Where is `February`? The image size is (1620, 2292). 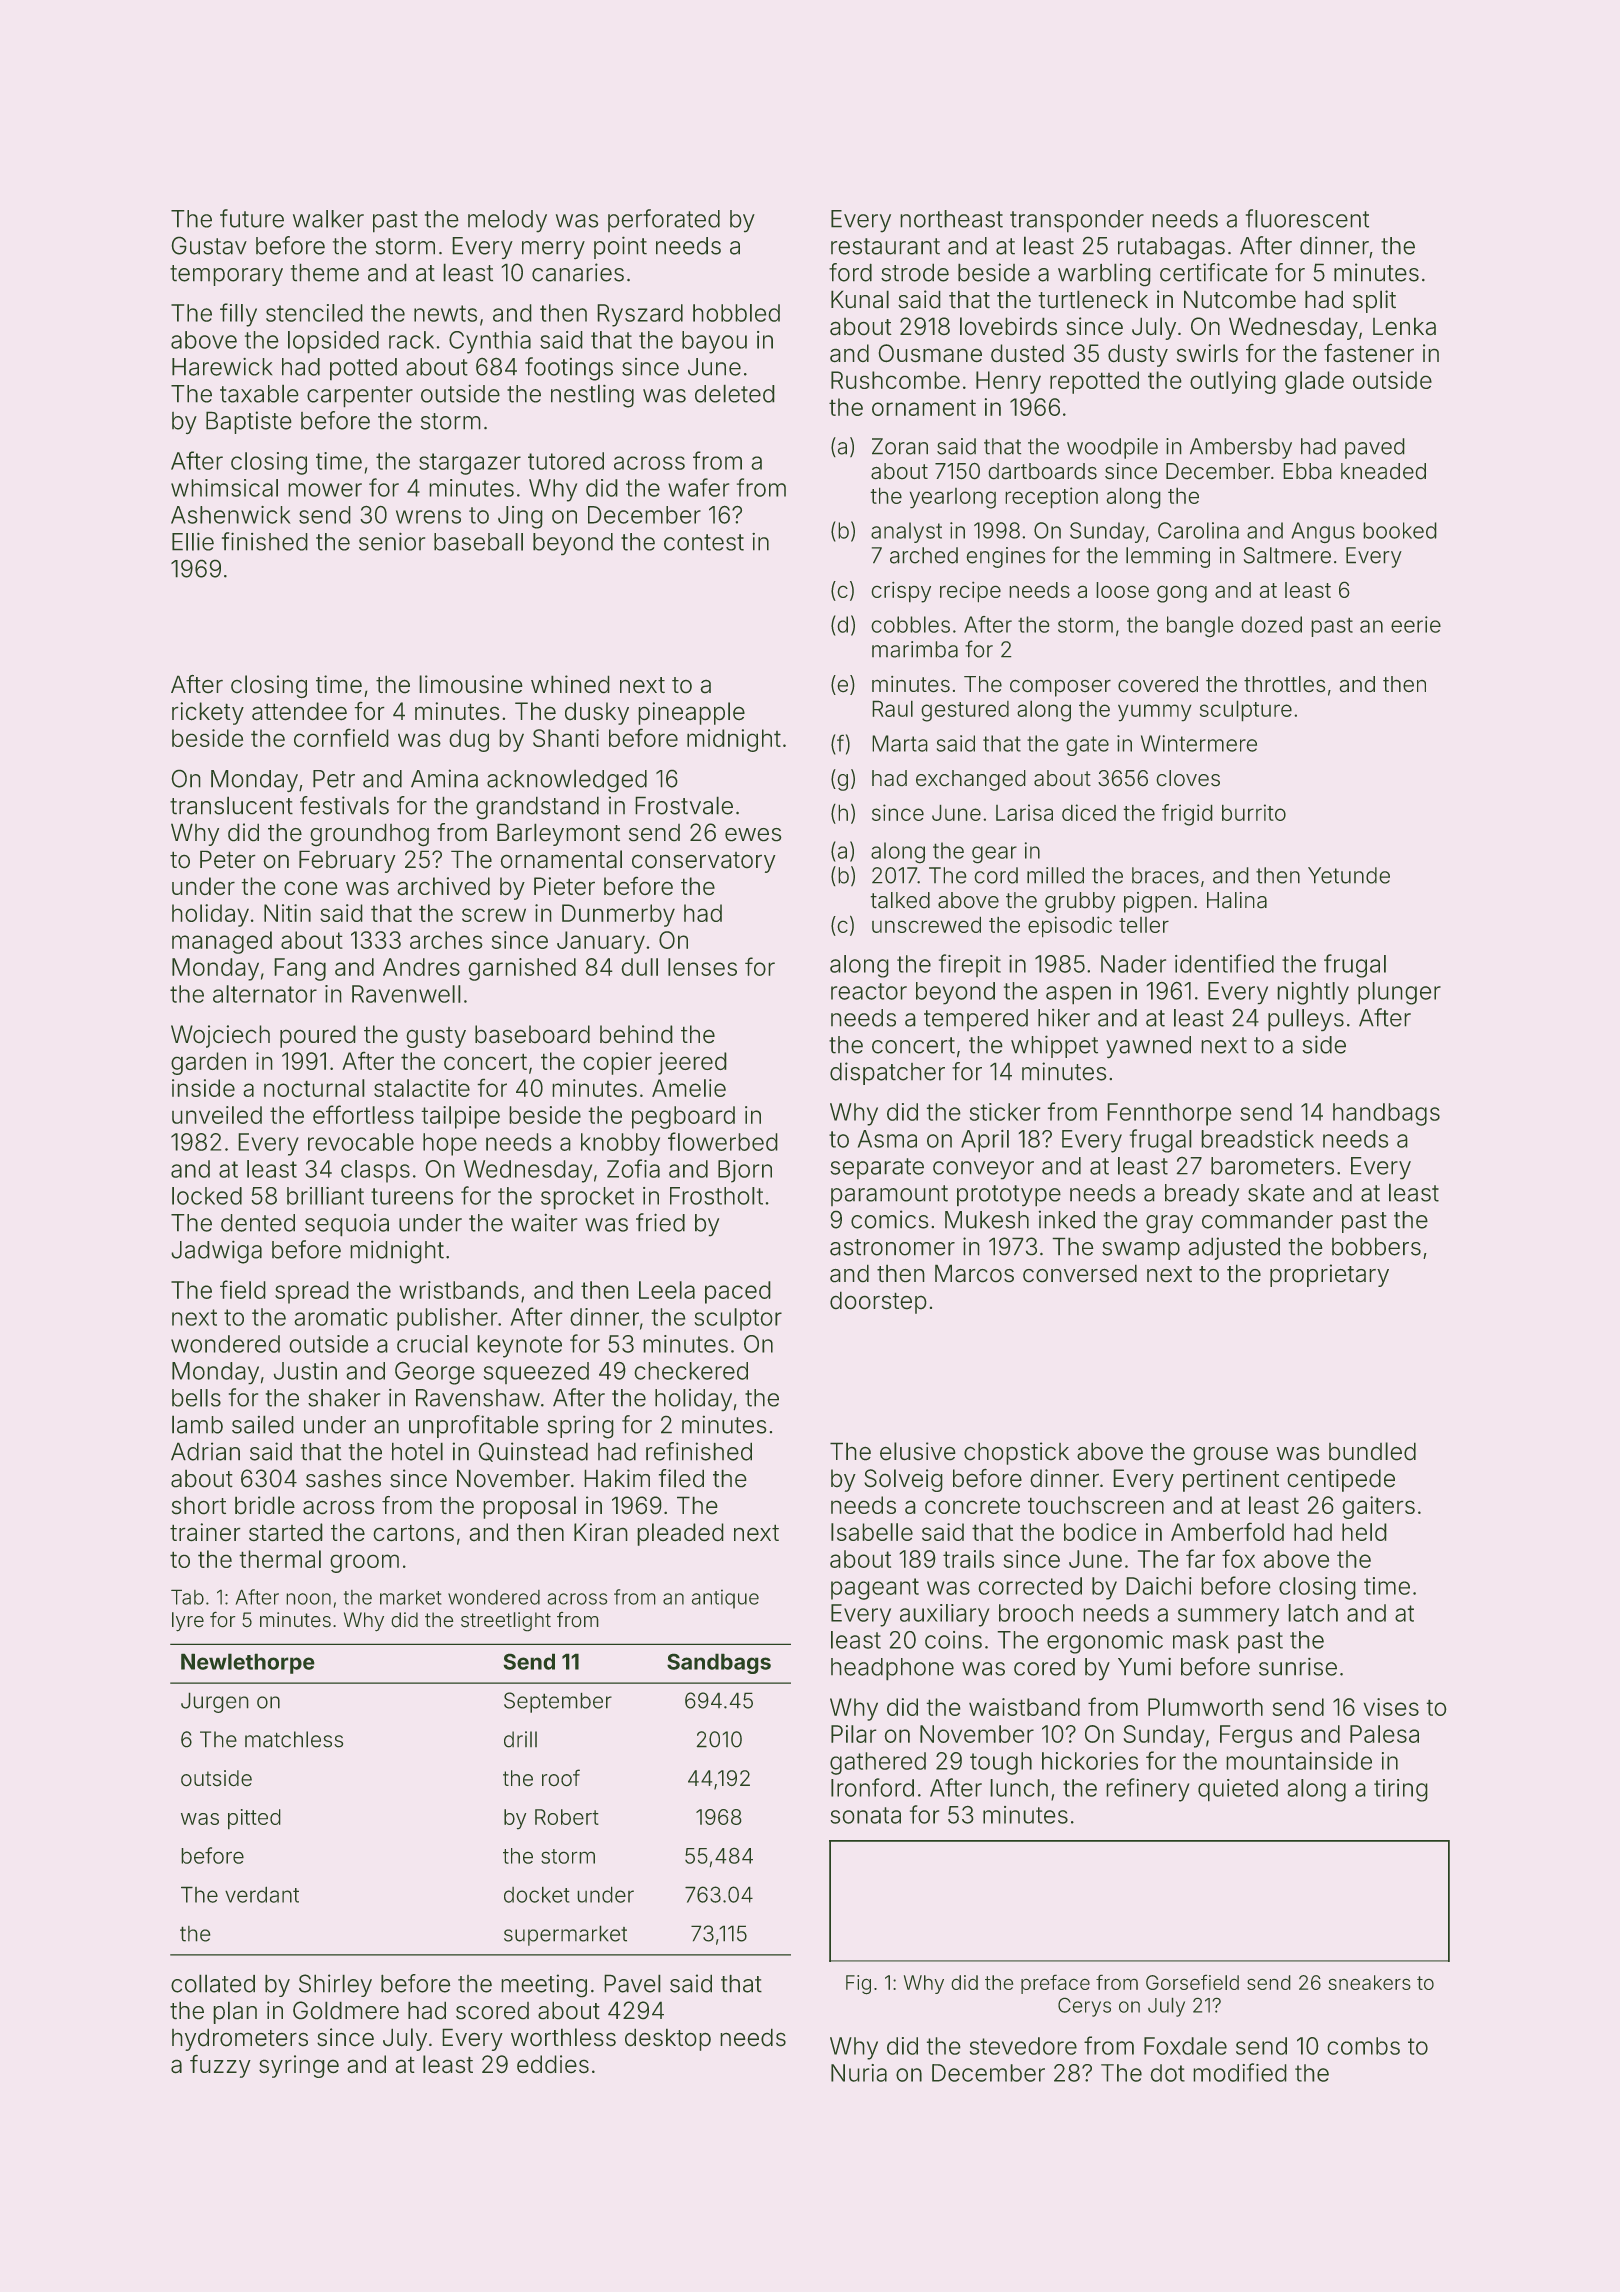
February is located at coordinates (347, 861).
